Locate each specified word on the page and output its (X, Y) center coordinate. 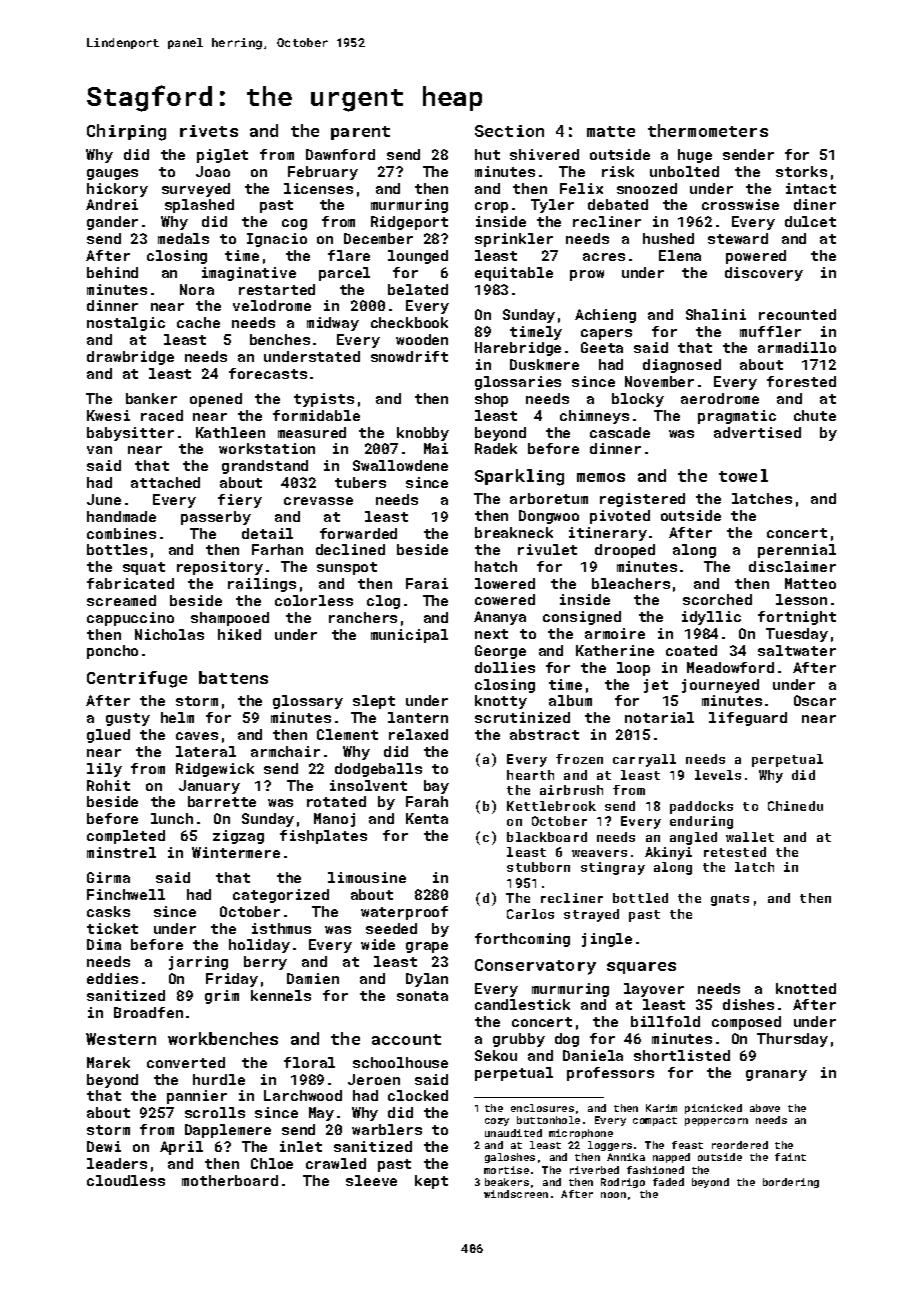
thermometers (708, 130)
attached (165, 482)
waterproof (404, 913)
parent (360, 133)
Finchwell (126, 894)
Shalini (716, 314)
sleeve (371, 1180)
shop (491, 400)
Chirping (126, 132)
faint (790, 1157)
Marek (108, 1062)
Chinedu (795, 806)
